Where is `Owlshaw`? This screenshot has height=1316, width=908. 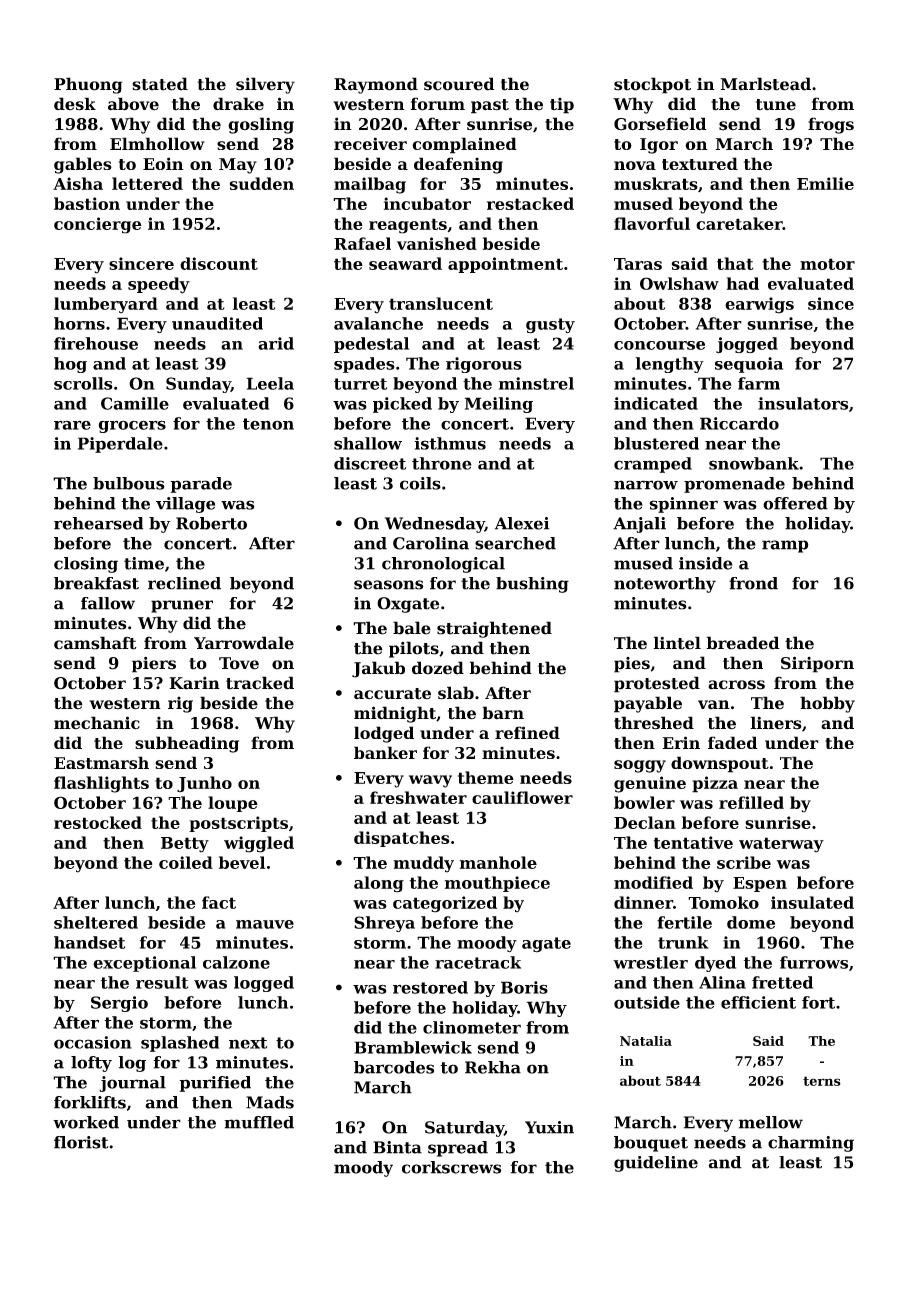
Owlshaw is located at coordinates (679, 283).
